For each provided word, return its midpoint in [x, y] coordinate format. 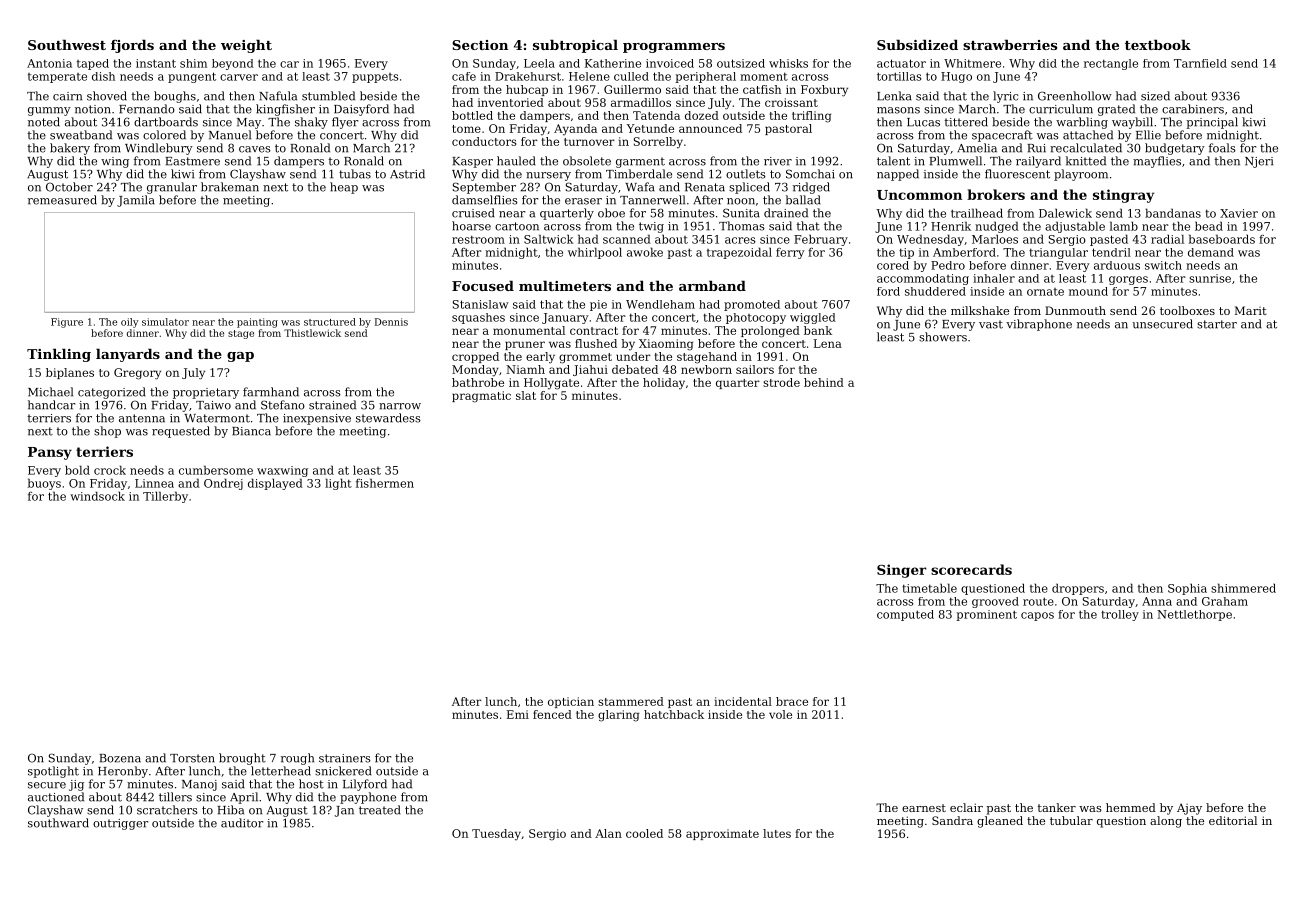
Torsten [192, 758]
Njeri [1259, 162]
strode [781, 382]
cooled [644, 833]
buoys [44, 484]
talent [893, 161]
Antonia [49, 63]
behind [824, 382]
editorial [1233, 820]
